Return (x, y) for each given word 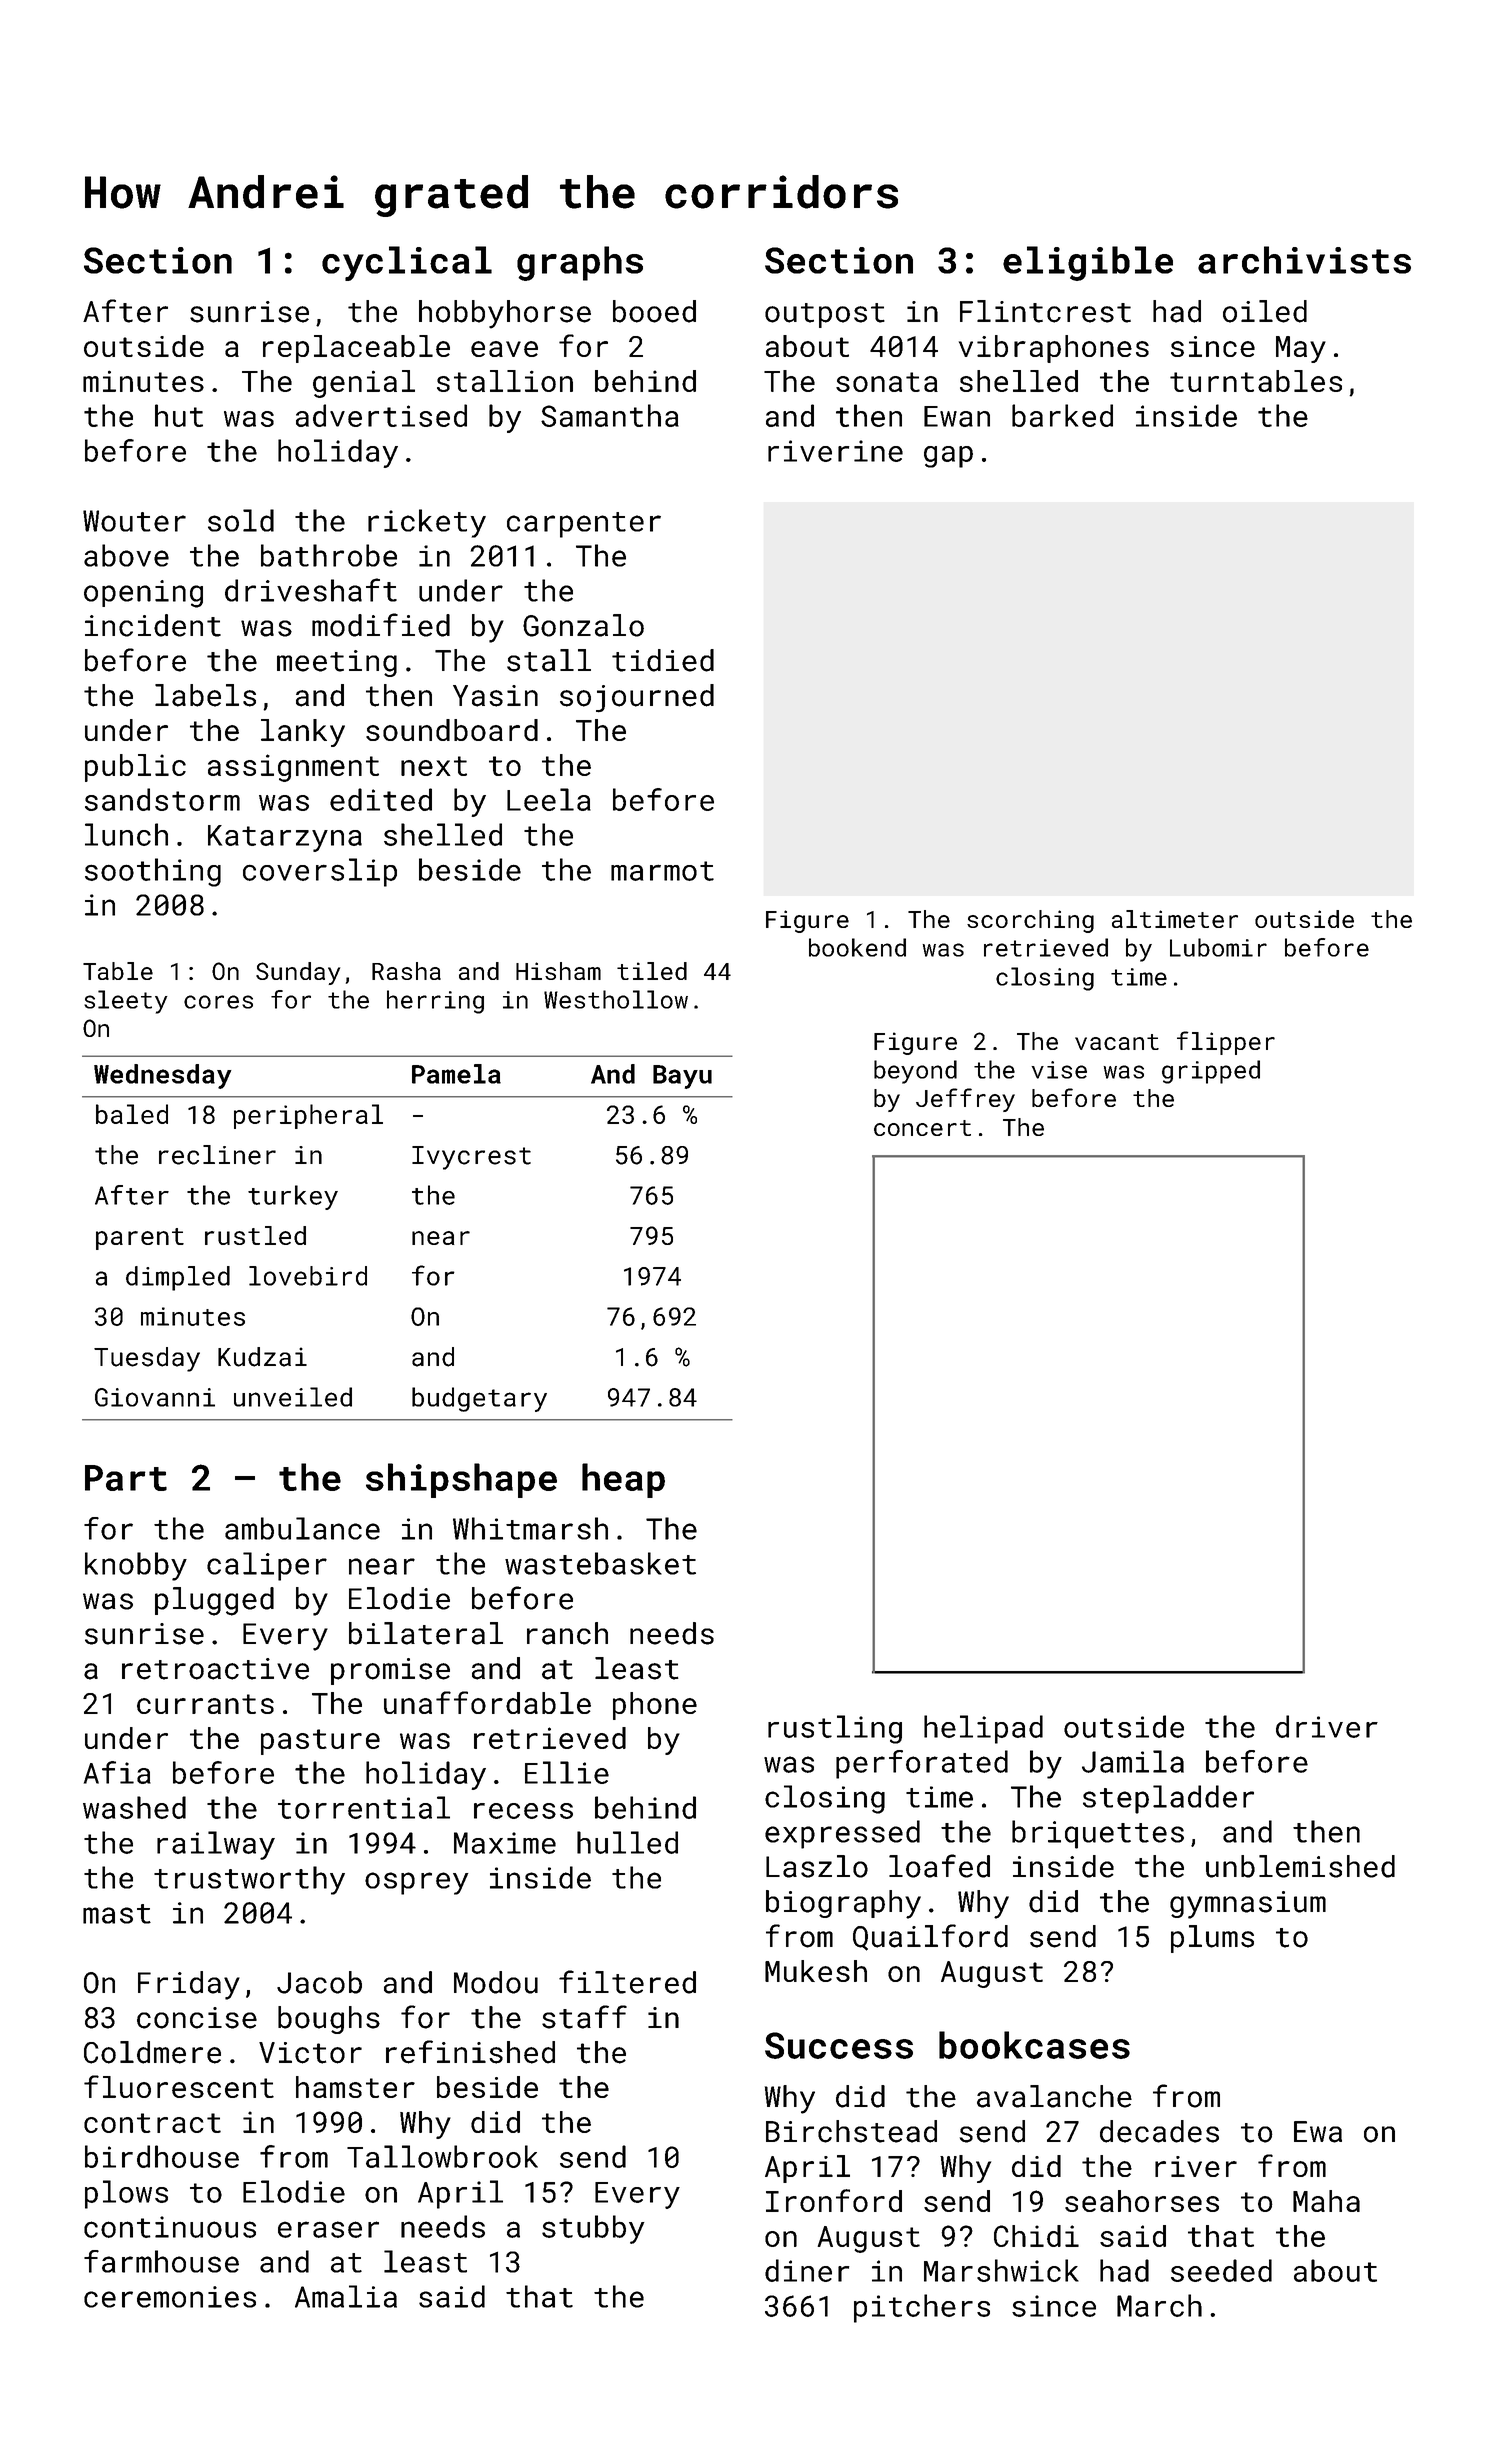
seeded (1221, 2270)
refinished (470, 2052)
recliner (217, 1155)
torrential (364, 1807)
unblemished (1300, 1866)
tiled (652, 971)
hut (179, 415)
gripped (1211, 1072)
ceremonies (170, 2297)
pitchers (922, 2308)
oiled (1265, 311)
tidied (663, 660)
